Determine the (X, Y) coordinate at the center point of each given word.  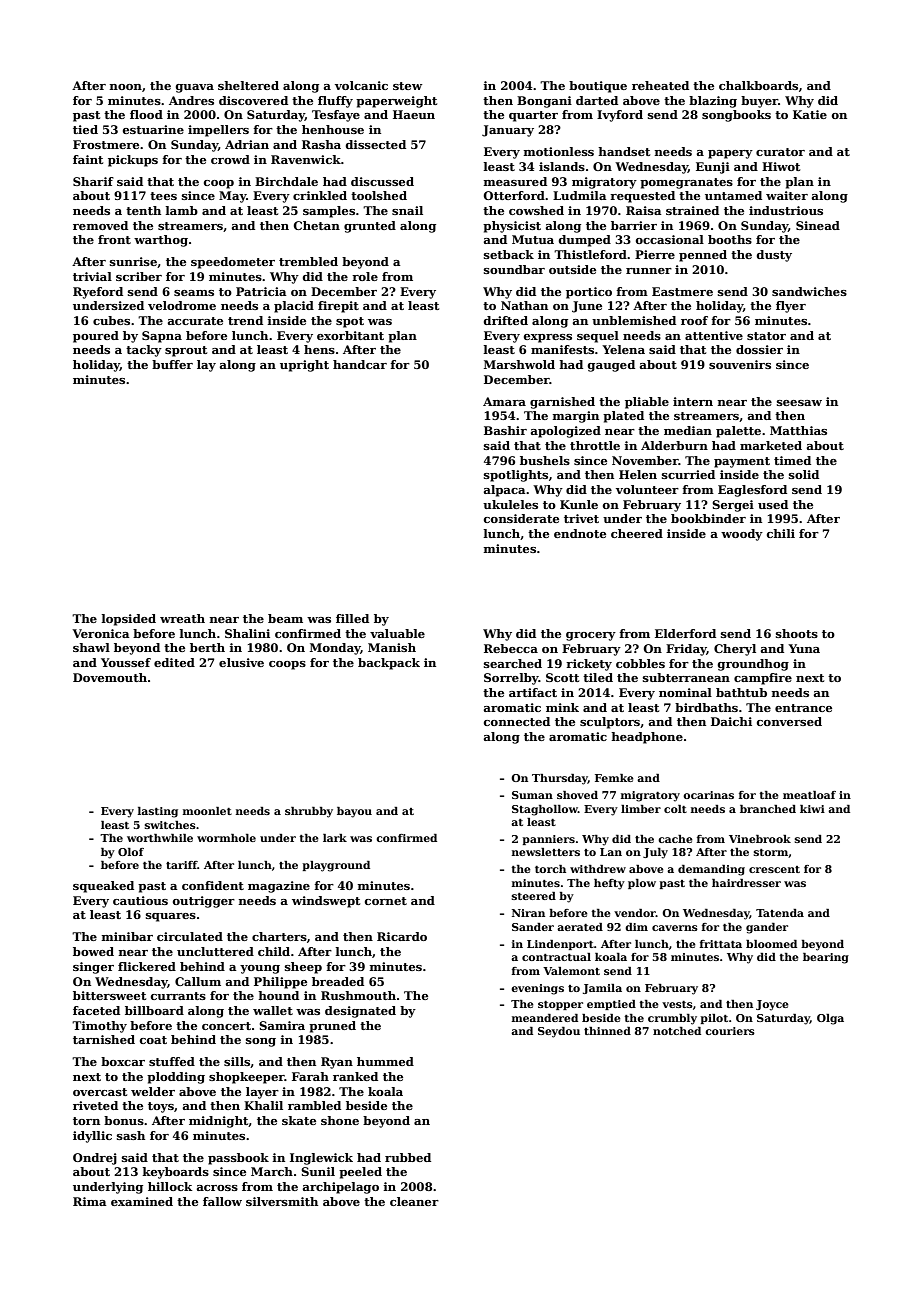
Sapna (162, 337)
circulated (190, 936)
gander (767, 928)
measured (515, 181)
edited (174, 662)
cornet (386, 901)
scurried (688, 474)
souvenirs (740, 364)
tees (163, 196)
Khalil (263, 1105)
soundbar (514, 269)
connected (517, 721)
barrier (634, 225)
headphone (647, 738)
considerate (521, 518)
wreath (182, 618)
